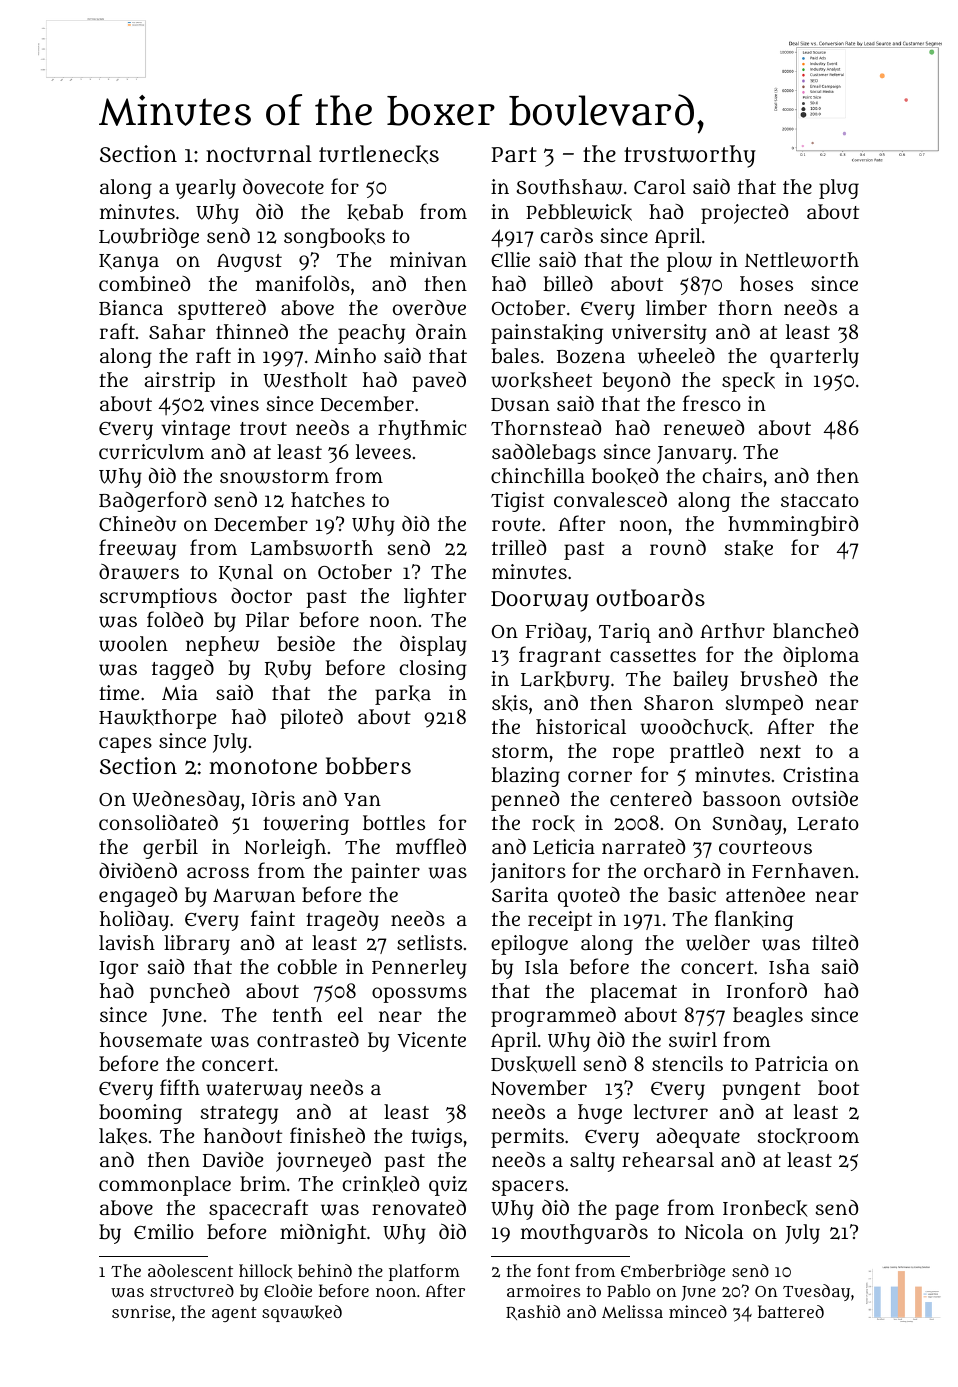  Describe the element at coordinates (814, 358) in the document. I see `quarterly` at that location.
